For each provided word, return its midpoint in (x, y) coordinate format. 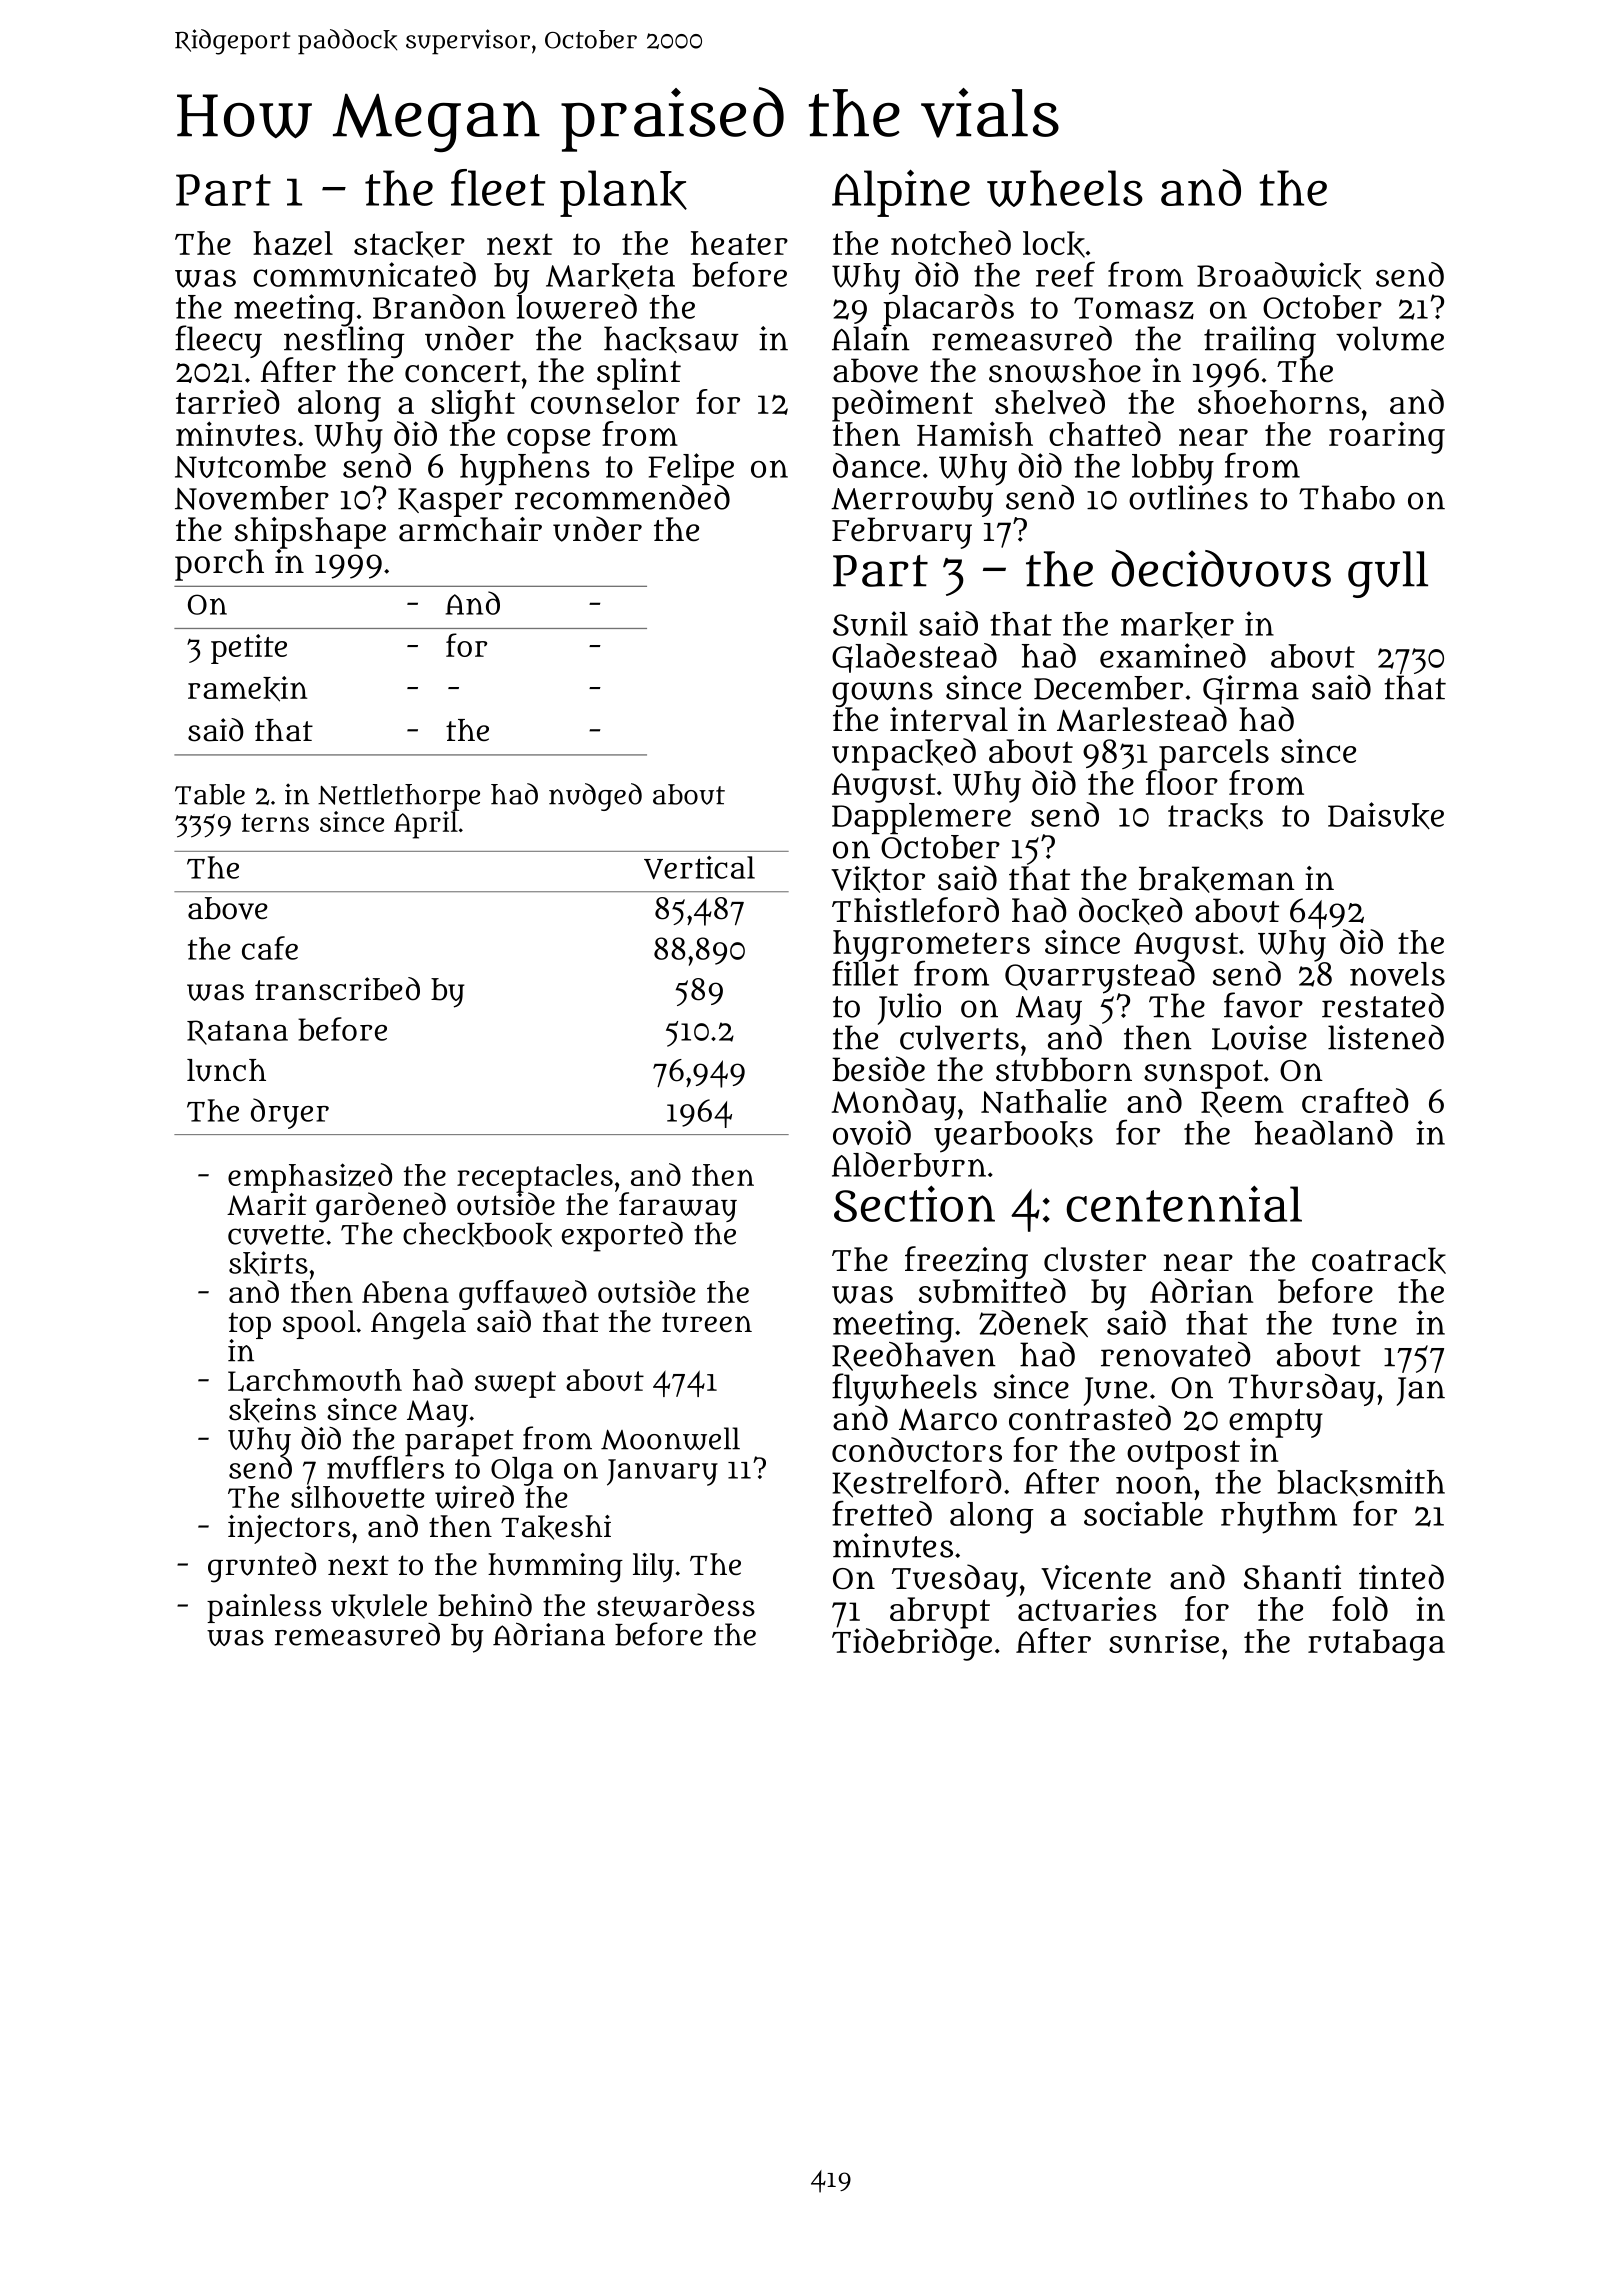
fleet (498, 187)
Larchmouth (315, 1380)
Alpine (901, 193)
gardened (381, 1207)
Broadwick (1279, 276)
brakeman (1217, 879)
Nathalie (1044, 1100)
